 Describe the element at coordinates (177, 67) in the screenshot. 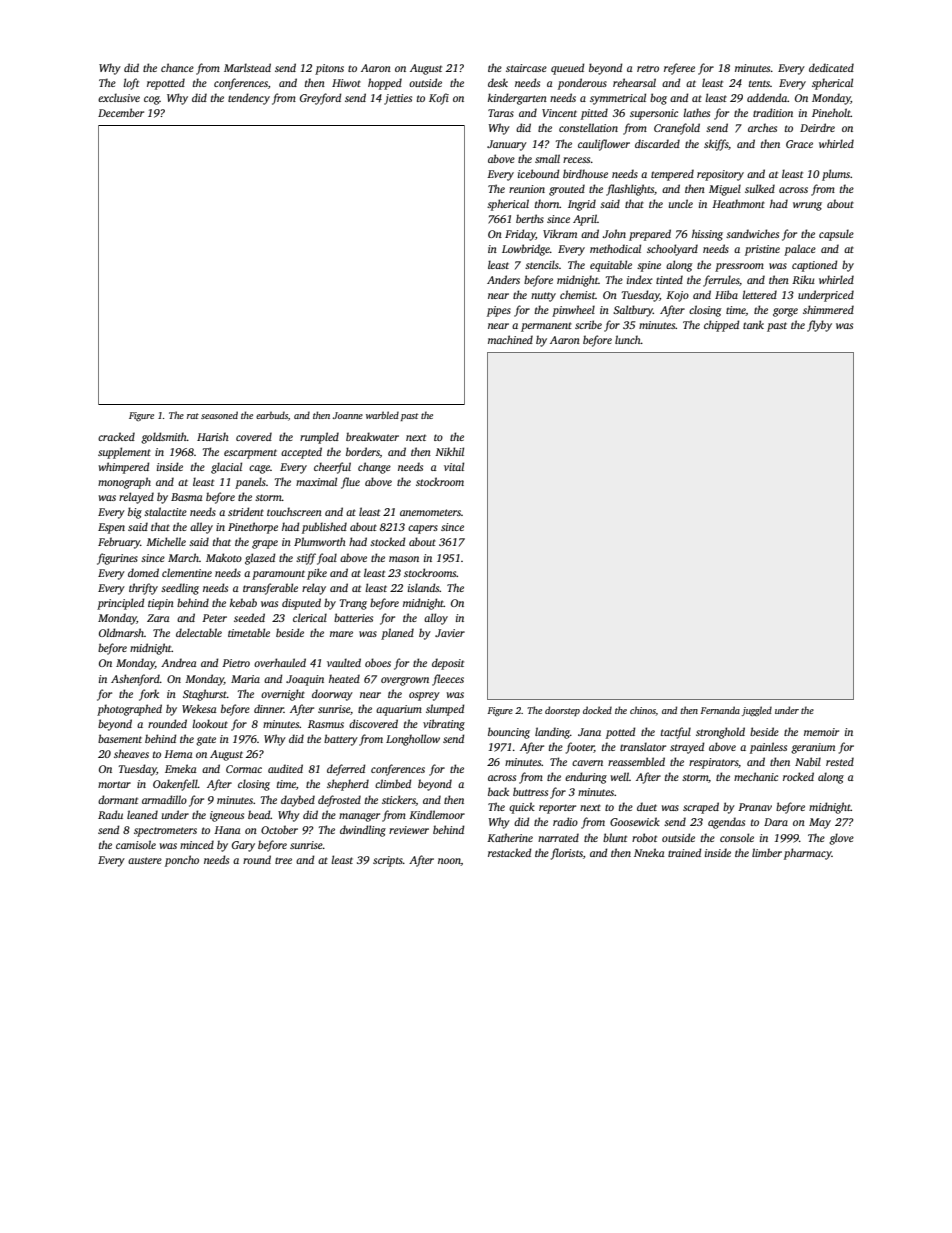

I see `chance` at that location.
